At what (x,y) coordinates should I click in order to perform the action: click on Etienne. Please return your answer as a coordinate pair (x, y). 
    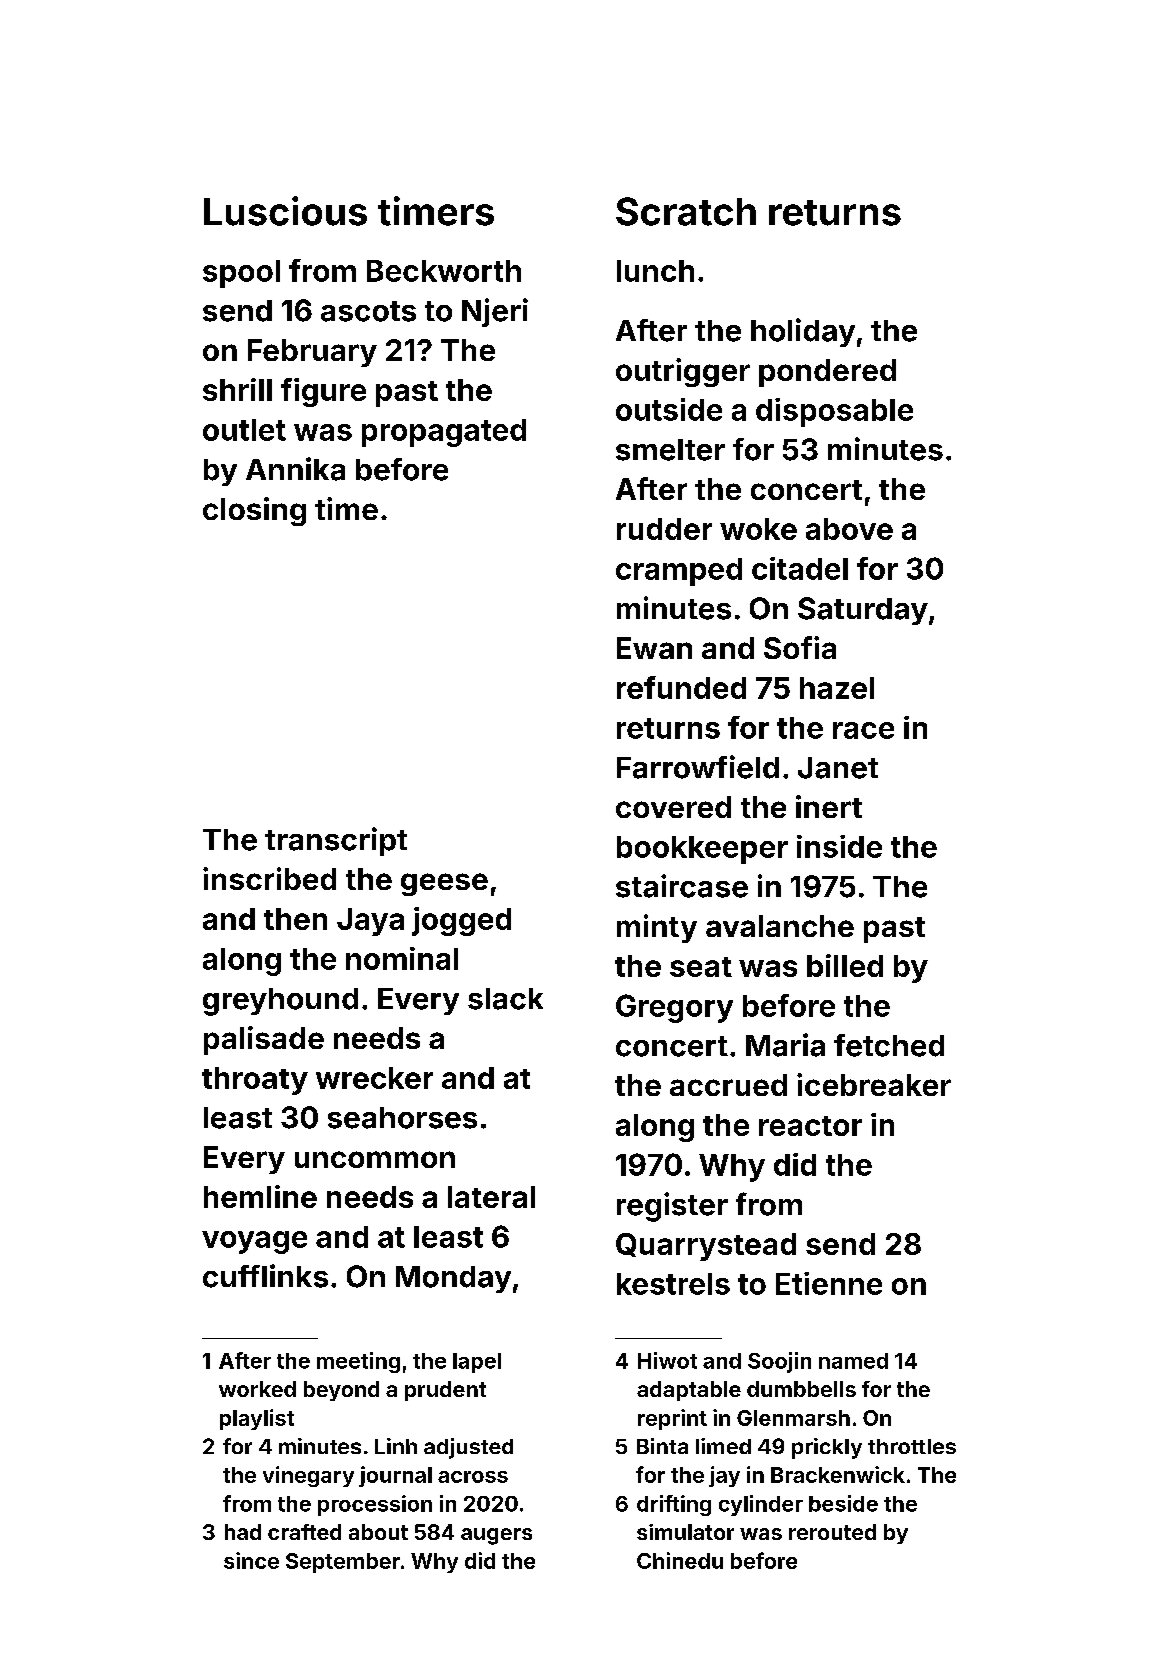
    Looking at the image, I should click on (829, 1283).
